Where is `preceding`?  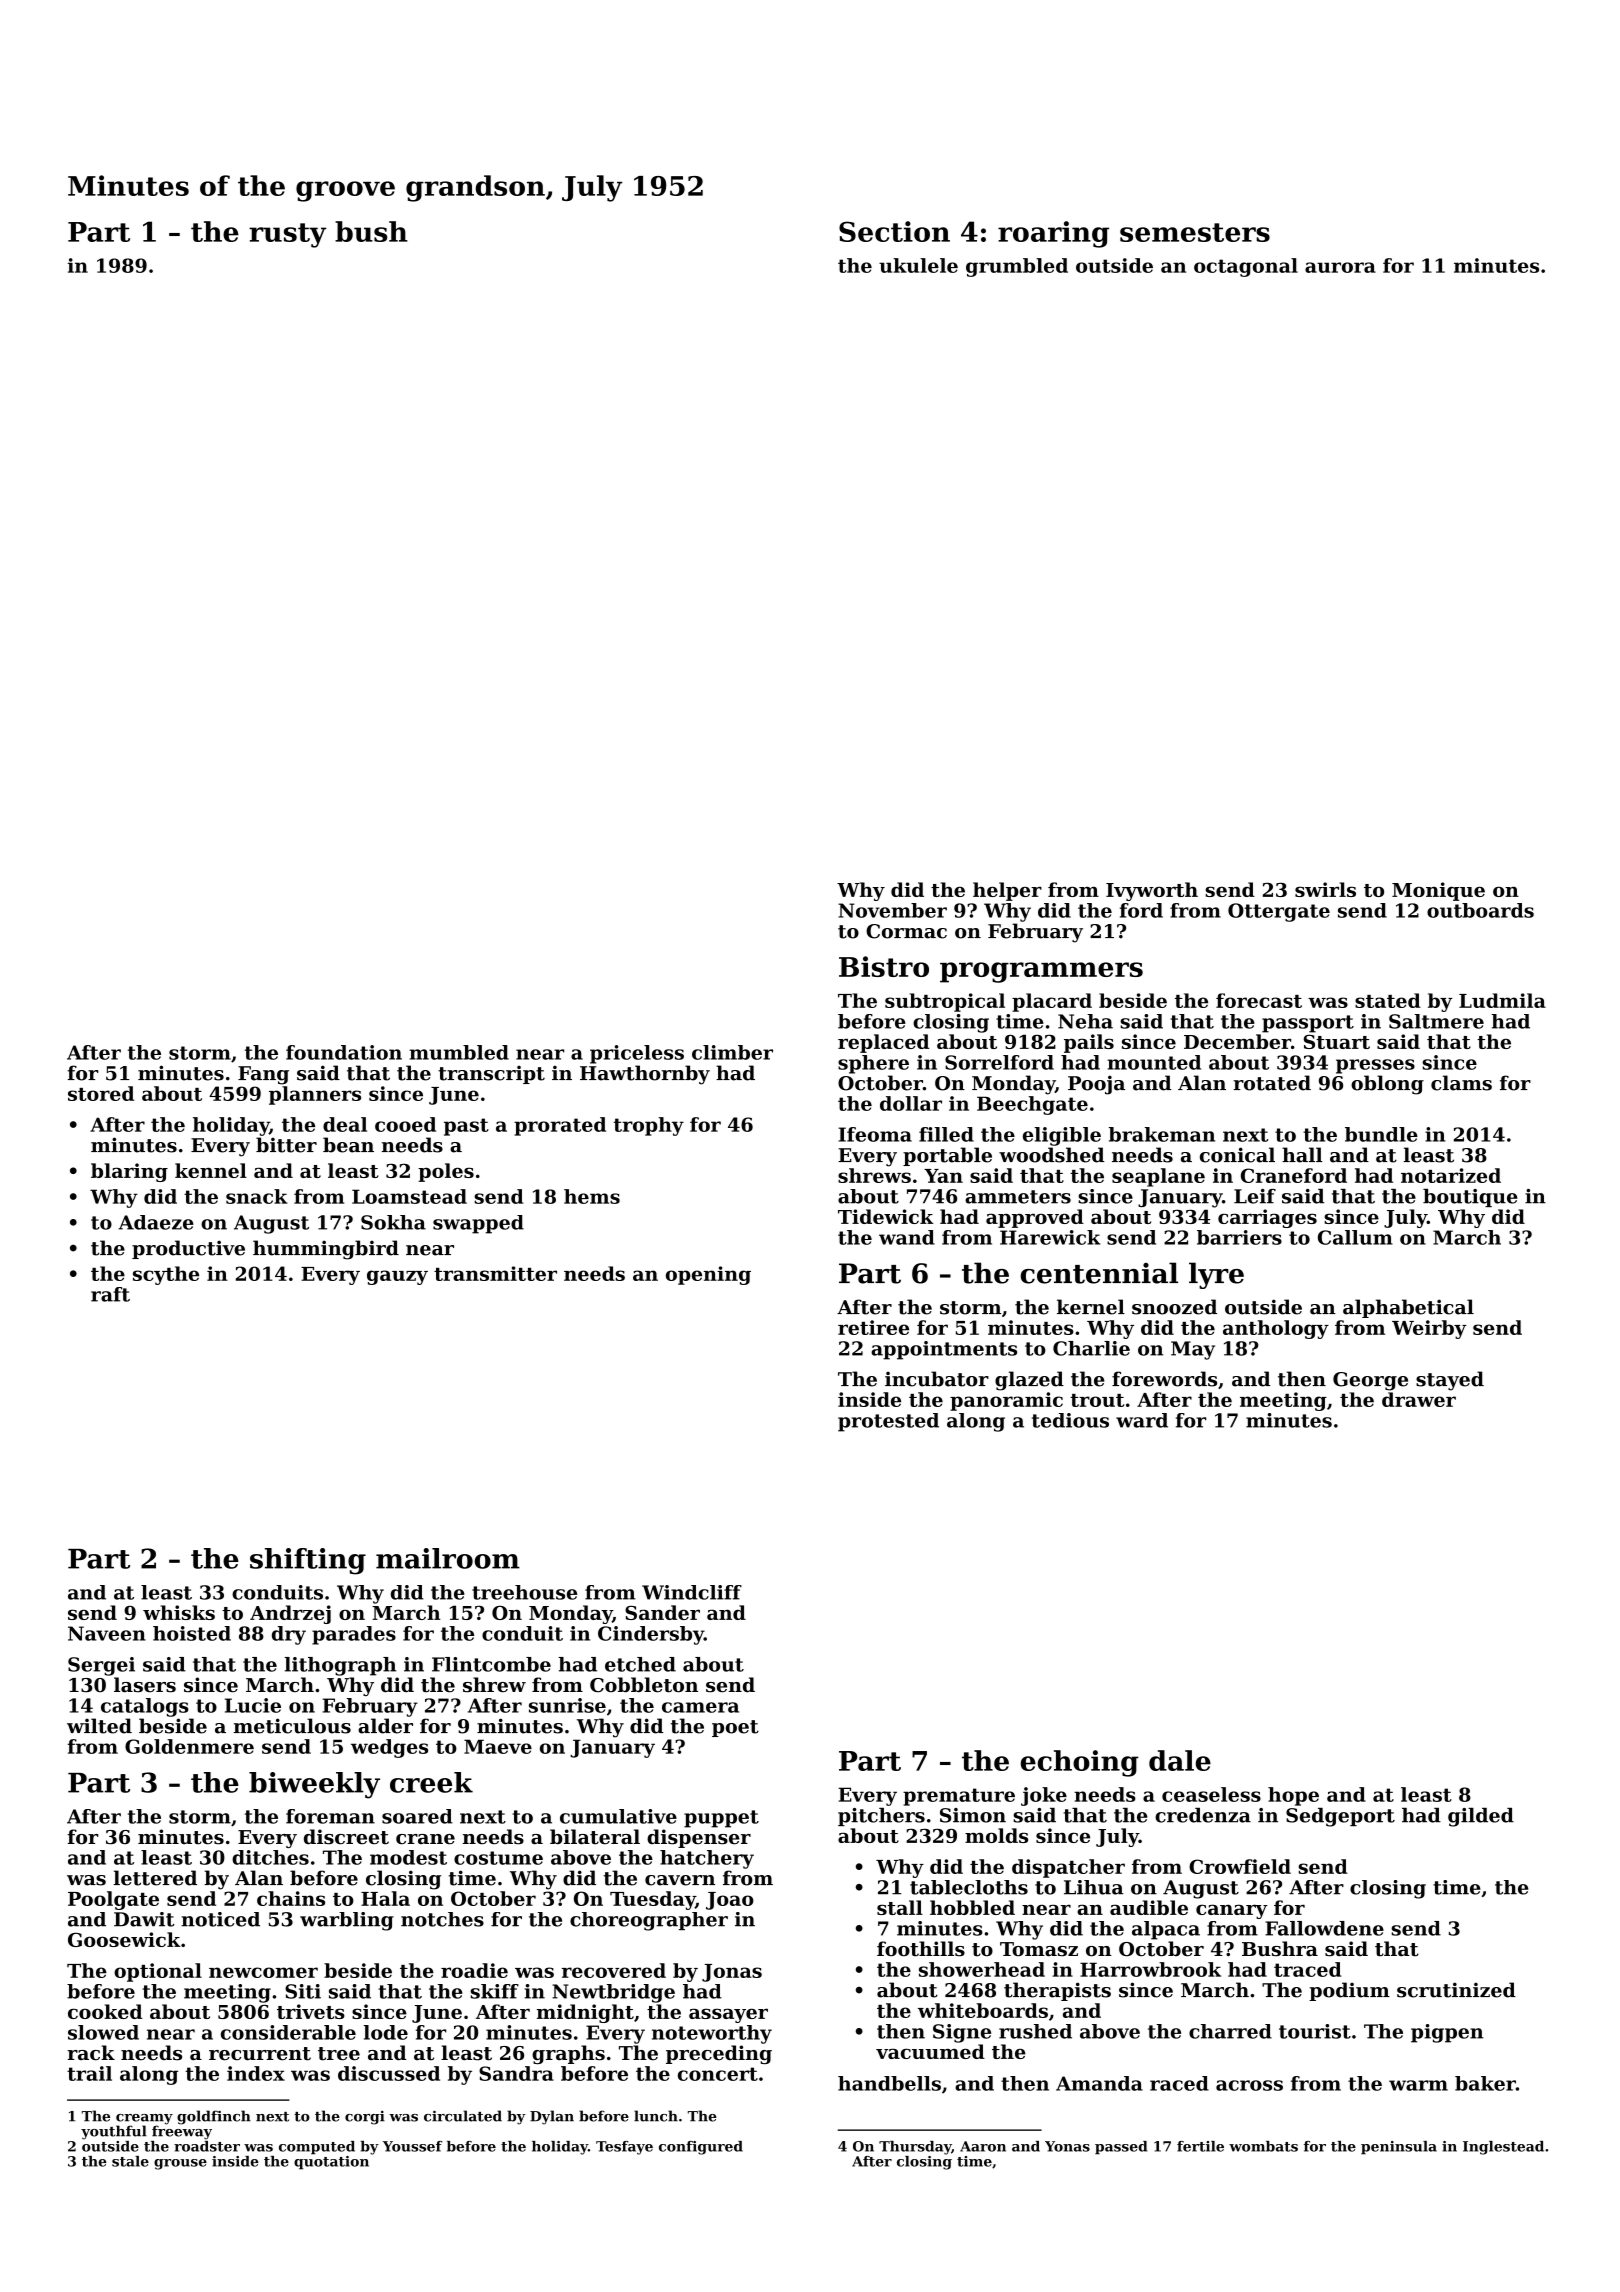 preceding is located at coordinates (719, 2054).
